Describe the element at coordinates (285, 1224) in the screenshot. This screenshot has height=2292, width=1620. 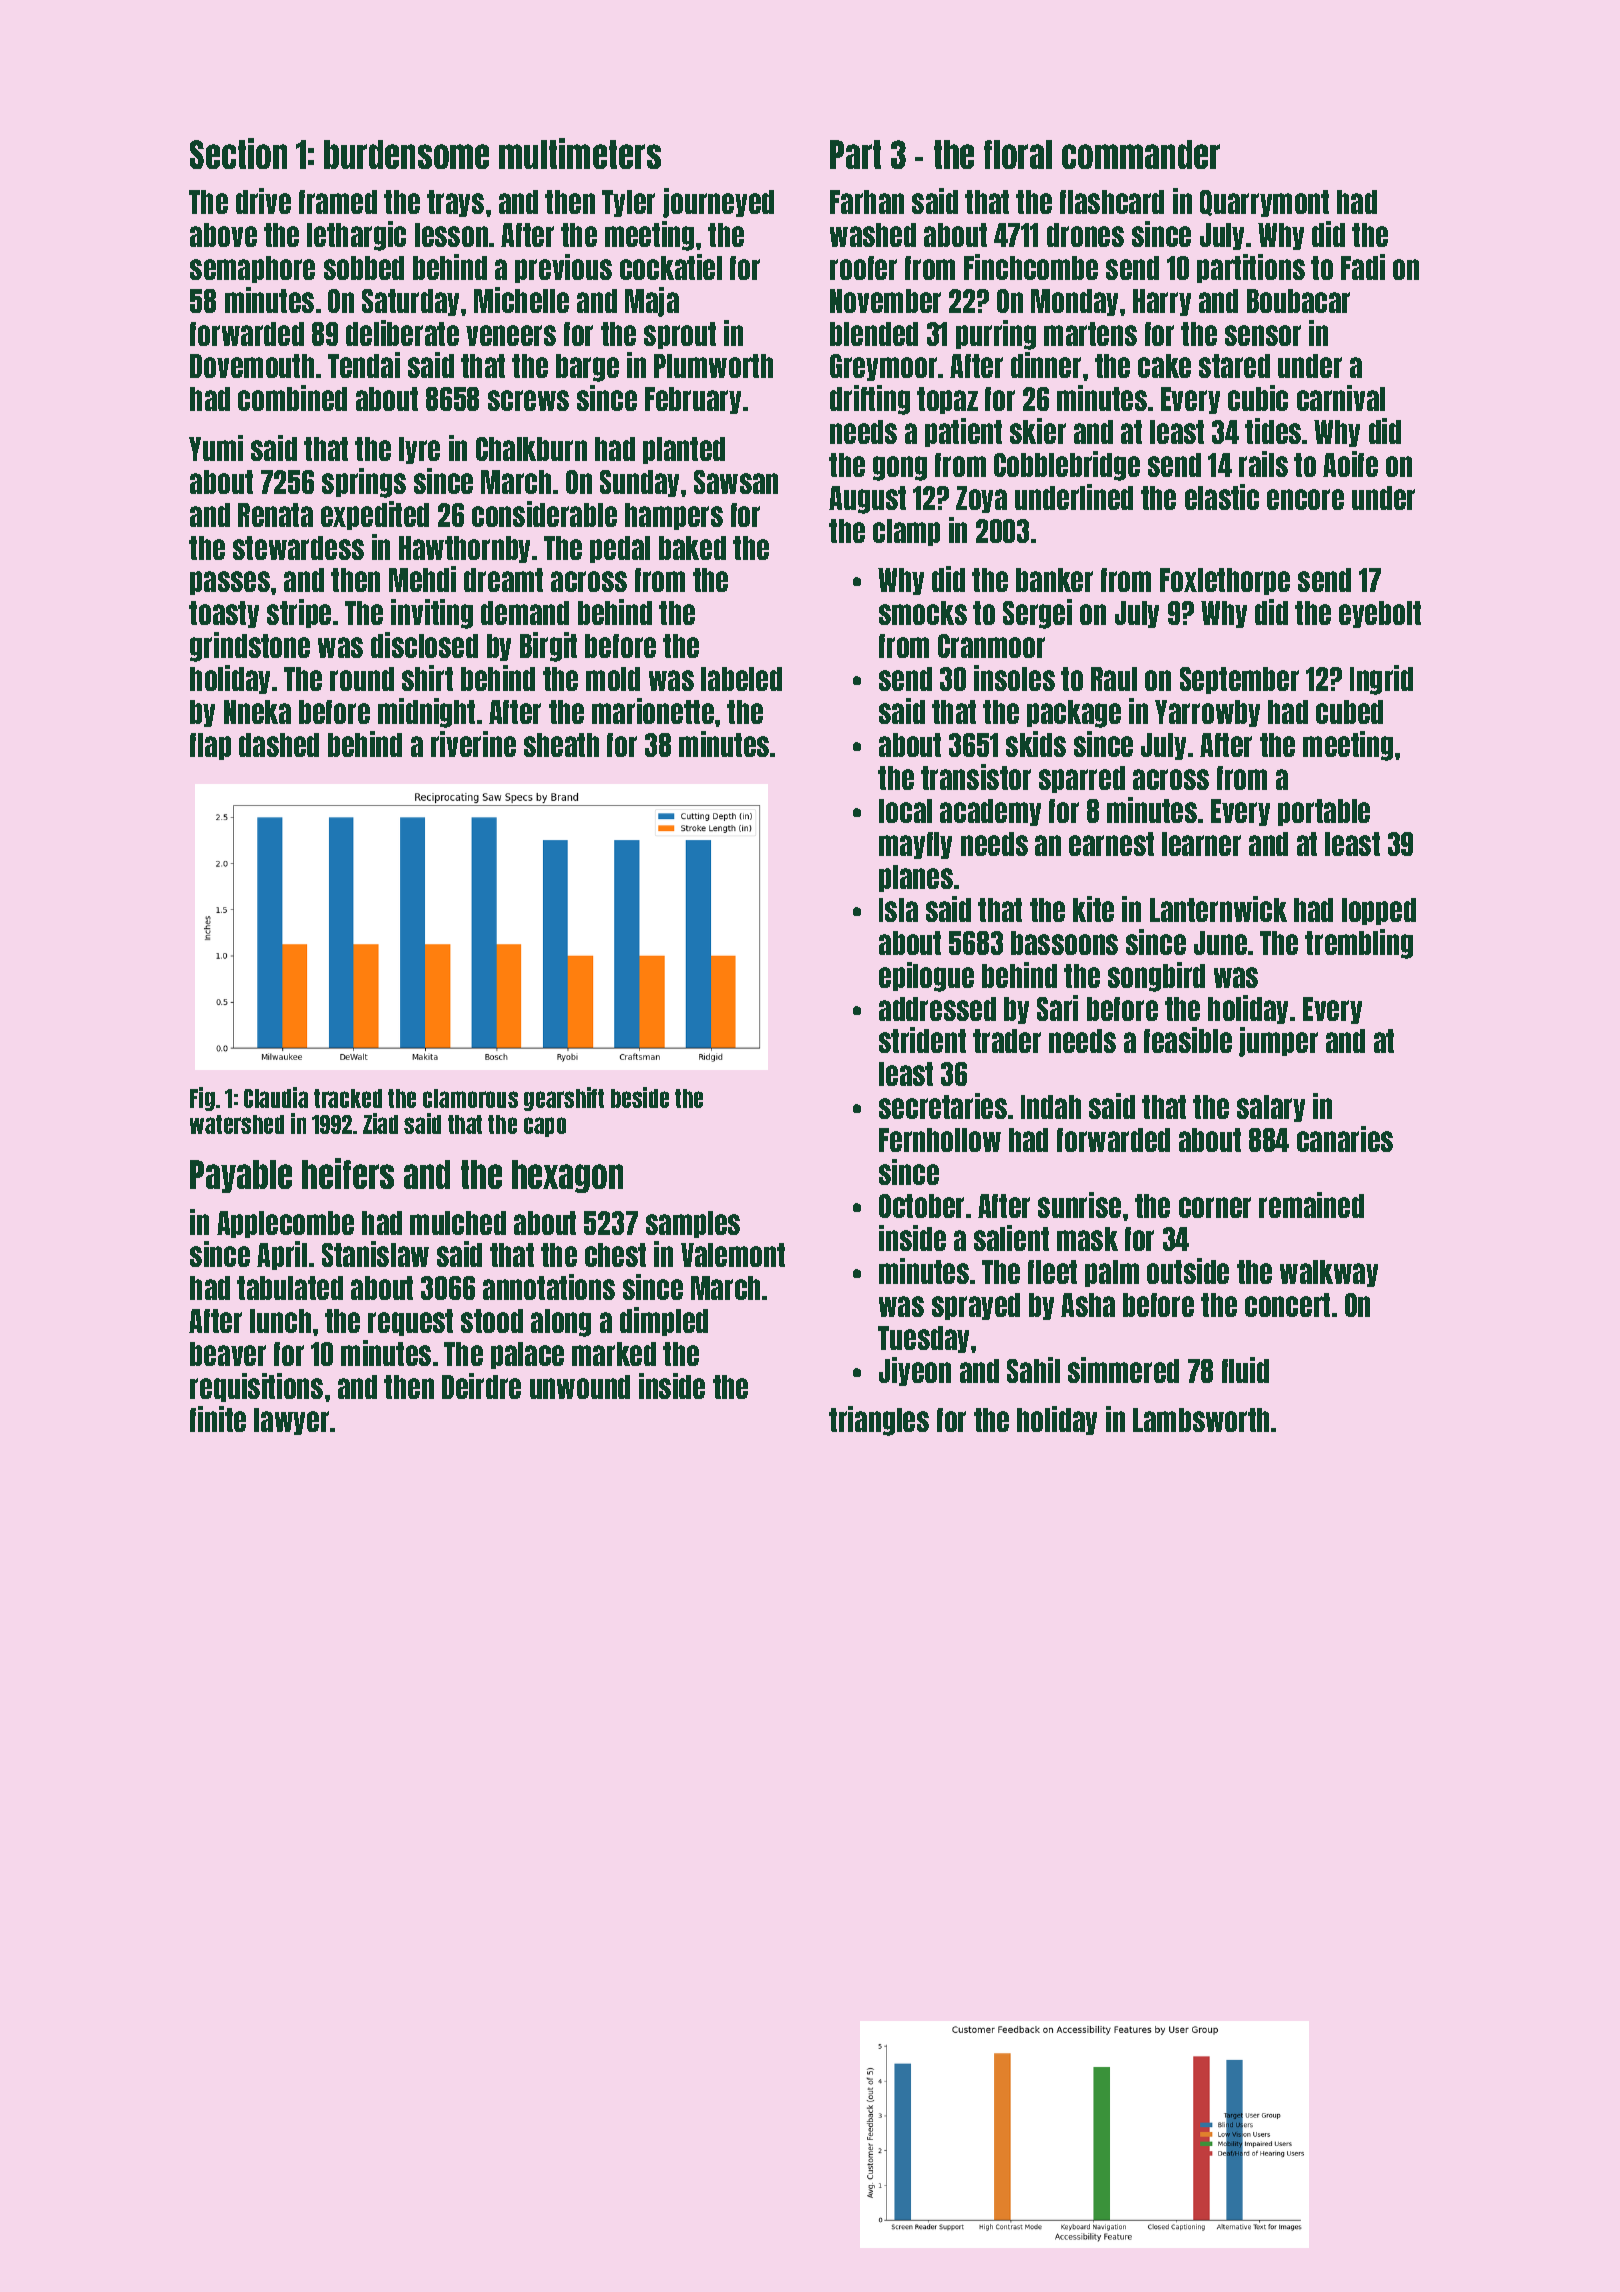
I see `Applecombe` at that location.
